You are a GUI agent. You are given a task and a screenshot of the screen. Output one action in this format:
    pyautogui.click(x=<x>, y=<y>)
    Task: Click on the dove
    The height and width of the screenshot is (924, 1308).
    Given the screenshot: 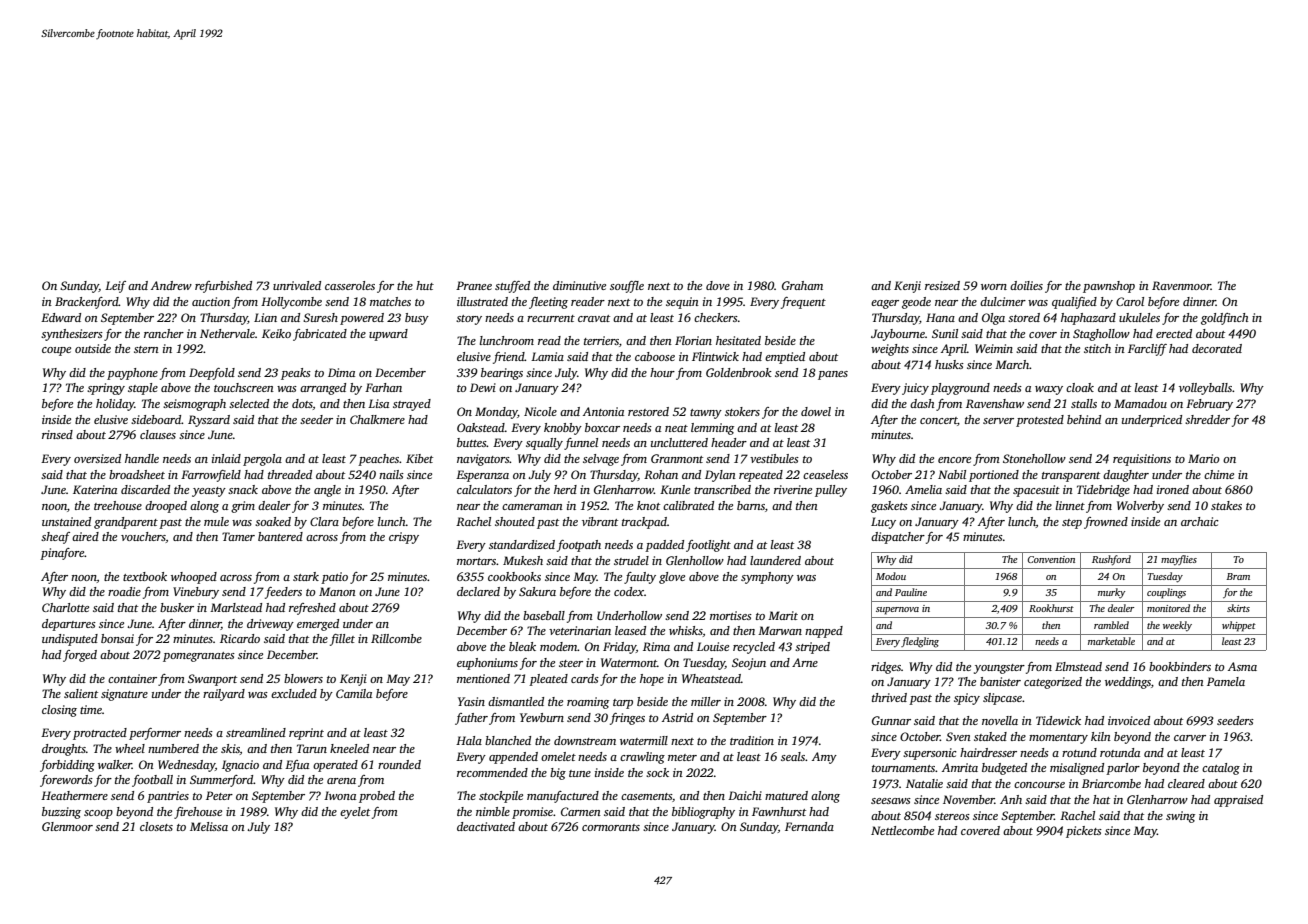 What is the action you would take?
    pyautogui.click(x=718, y=285)
